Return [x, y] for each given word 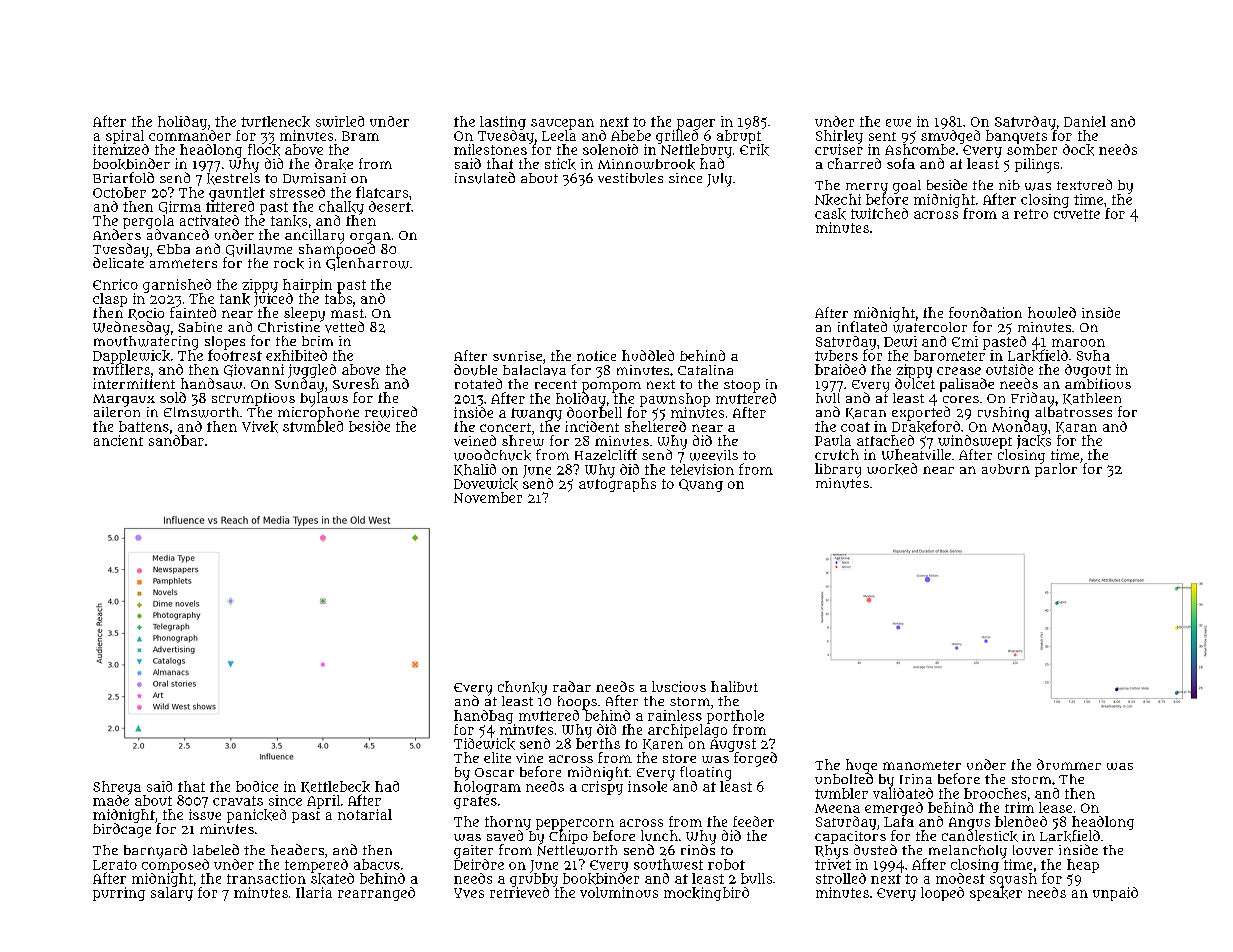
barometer [949, 355]
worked [892, 469]
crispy [602, 788]
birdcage [122, 830]
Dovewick [486, 484]
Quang [701, 485]
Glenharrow [367, 264]
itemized [121, 149]
